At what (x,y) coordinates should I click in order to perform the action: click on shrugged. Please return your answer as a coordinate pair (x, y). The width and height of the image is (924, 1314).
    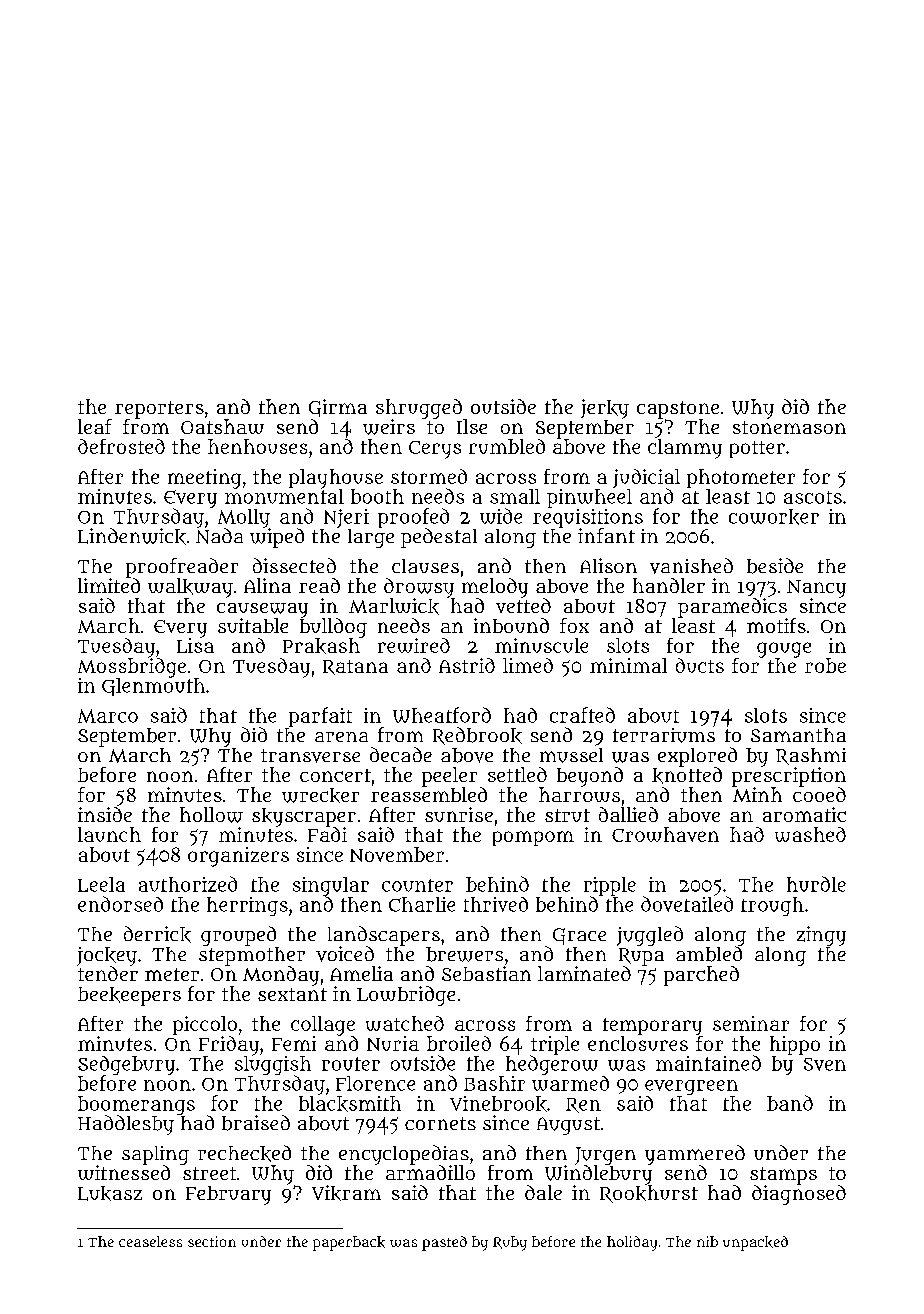
    Looking at the image, I should click on (419, 409).
